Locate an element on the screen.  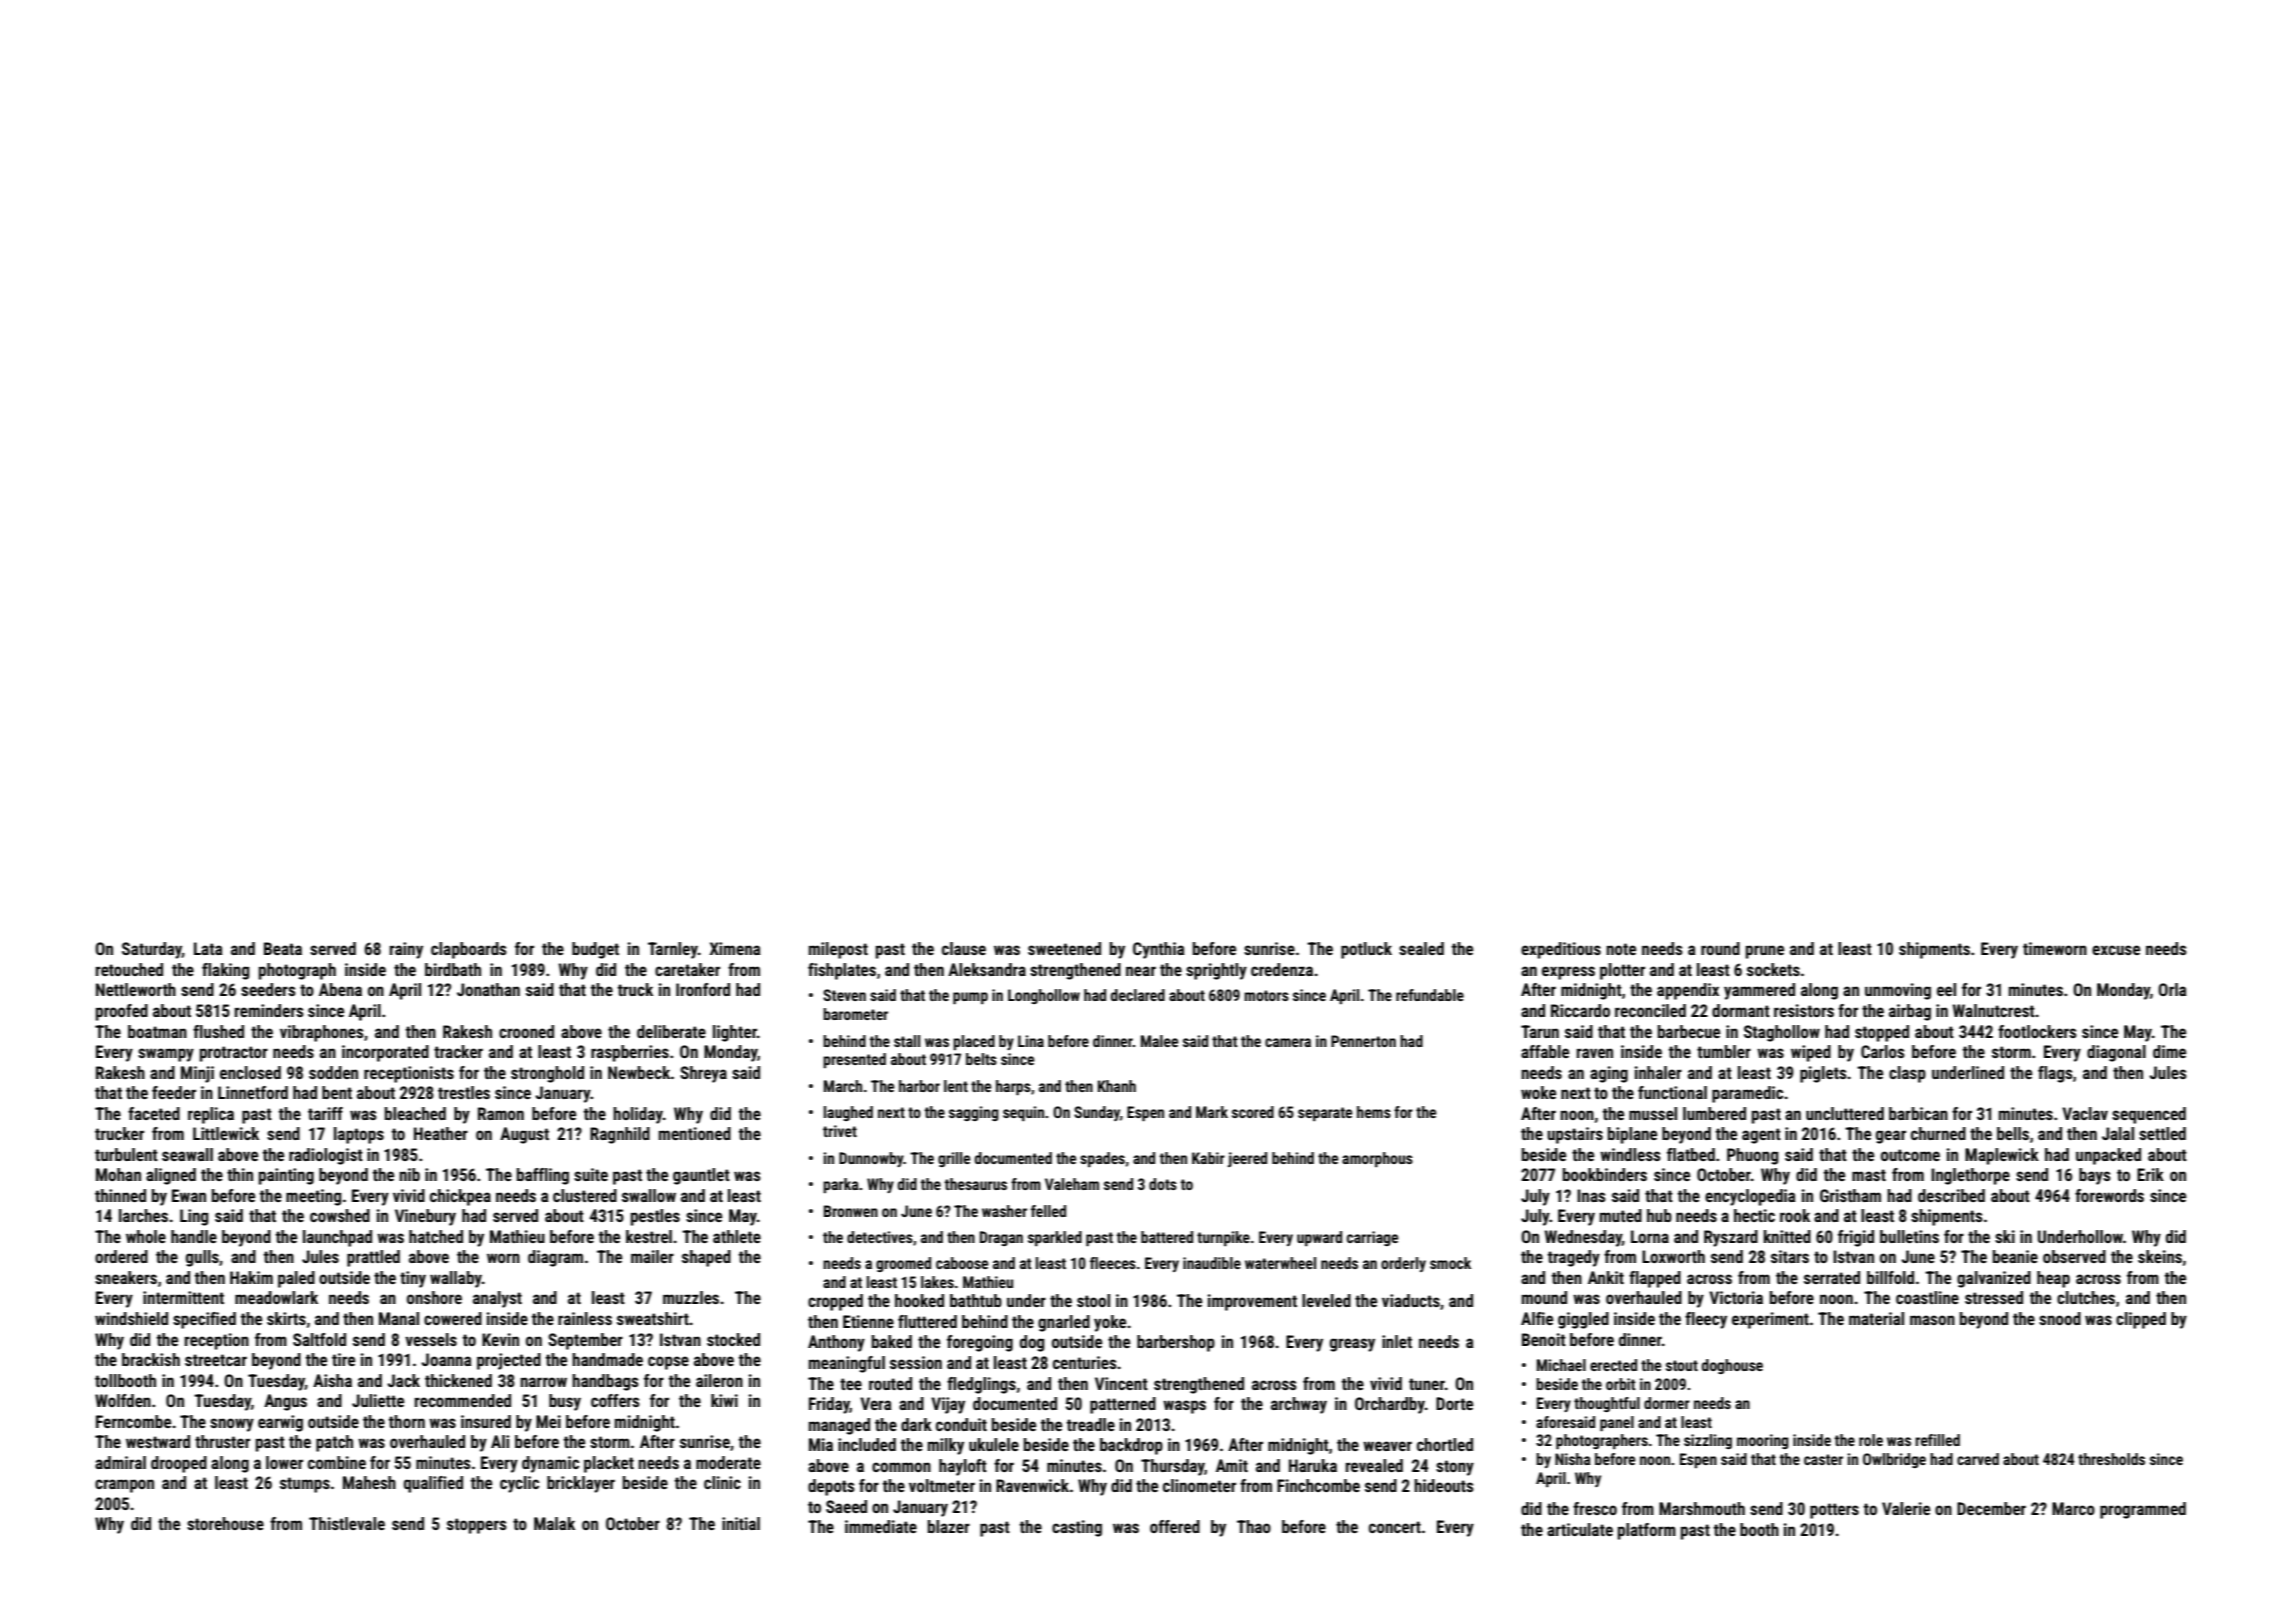
tariff is located at coordinates (325, 1113).
